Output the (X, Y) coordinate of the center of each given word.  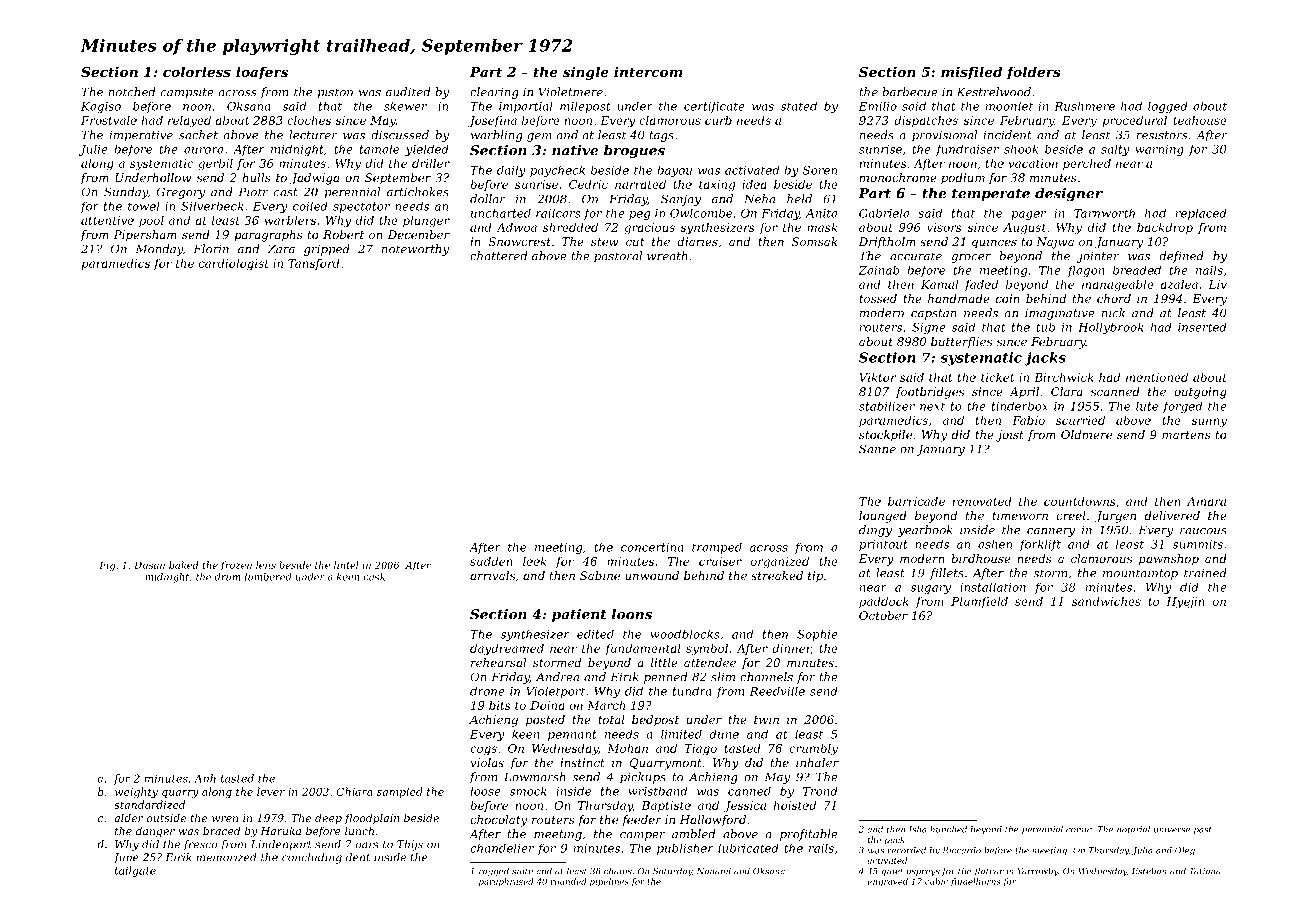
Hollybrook (1111, 328)
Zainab (879, 270)
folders (1033, 73)
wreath (667, 256)
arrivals (492, 575)
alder (128, 817)
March (606, 705)
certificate (714, 107)
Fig (107, 566)
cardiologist (234, 265)
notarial (1133, 829)
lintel (346, 565)
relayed (189, 122)
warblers (290, 220)
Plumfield (979, 602)
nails (1209, 270)
